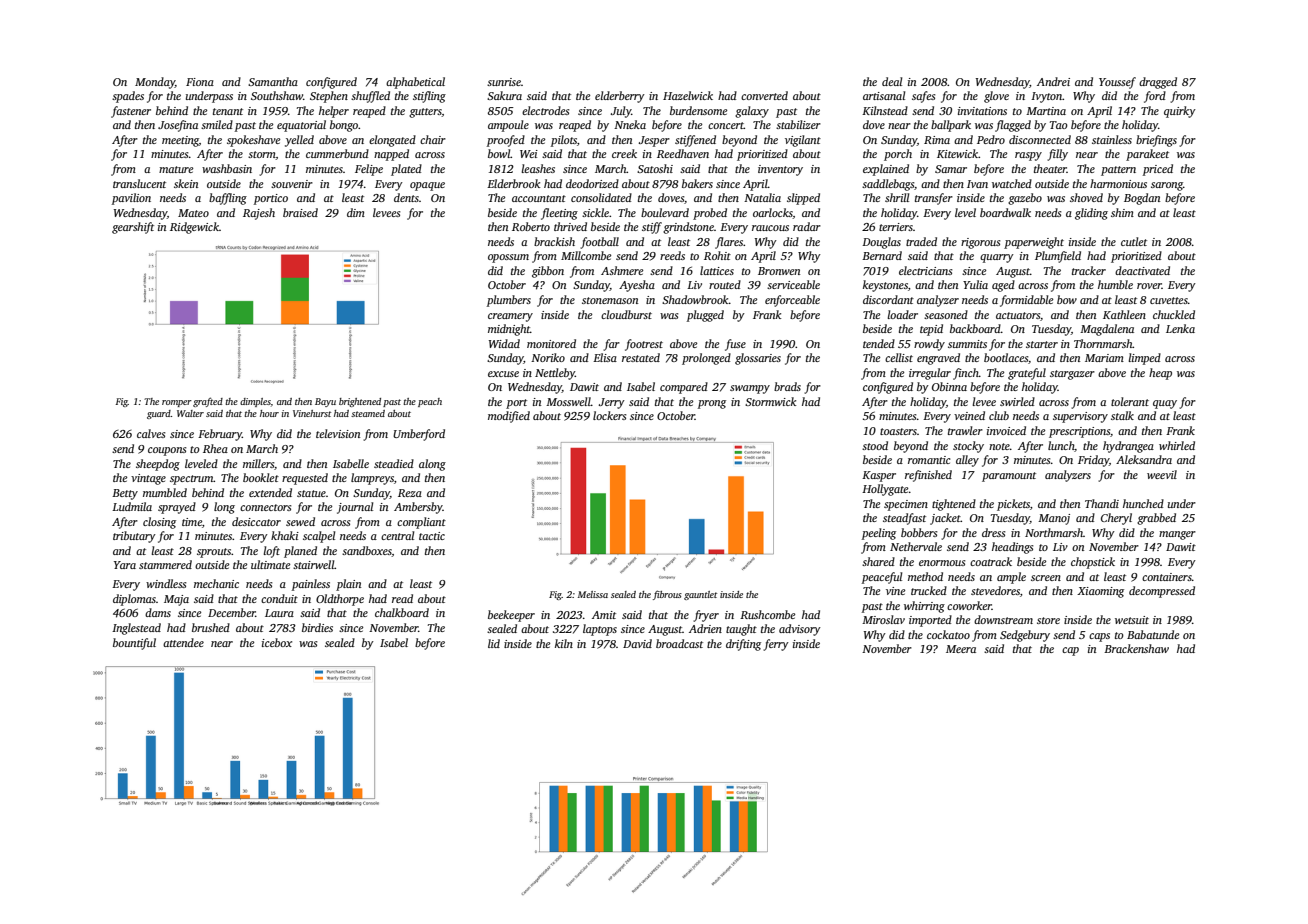 The height and width of the page is (924, 1308). I want to click on Ivyton, so click(1046, 97).
